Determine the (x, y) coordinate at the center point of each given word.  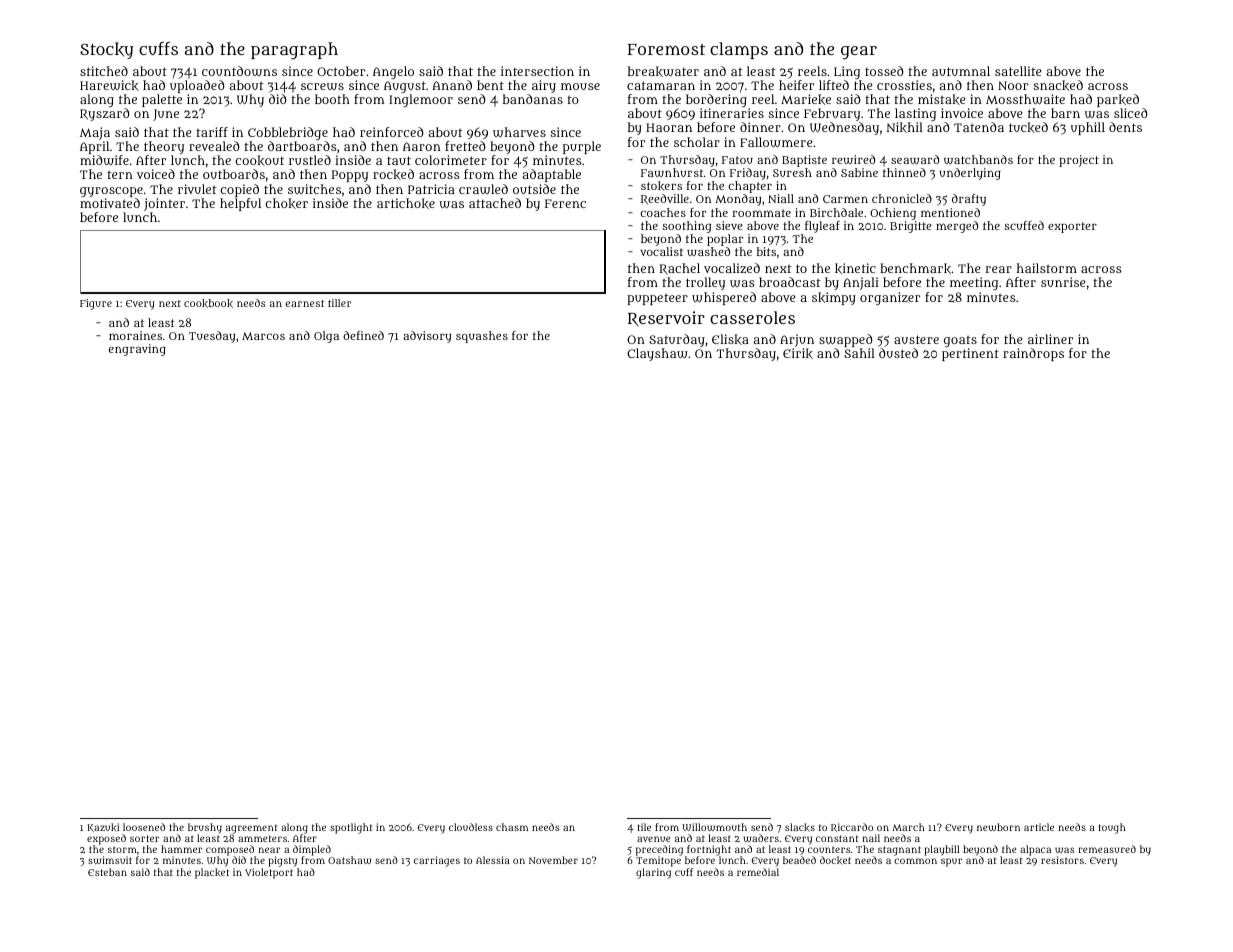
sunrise (1063, 282)
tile (644, 827)
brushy (205, 828)
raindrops (1033, 354)
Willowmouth (714, 827)
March (908, 827)
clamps (739, 50)
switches (314, 189)
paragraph (294, 50)
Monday (738, 200)
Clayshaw (657, 354)
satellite (1018, 71)
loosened (144, 827)
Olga (326, 337)
